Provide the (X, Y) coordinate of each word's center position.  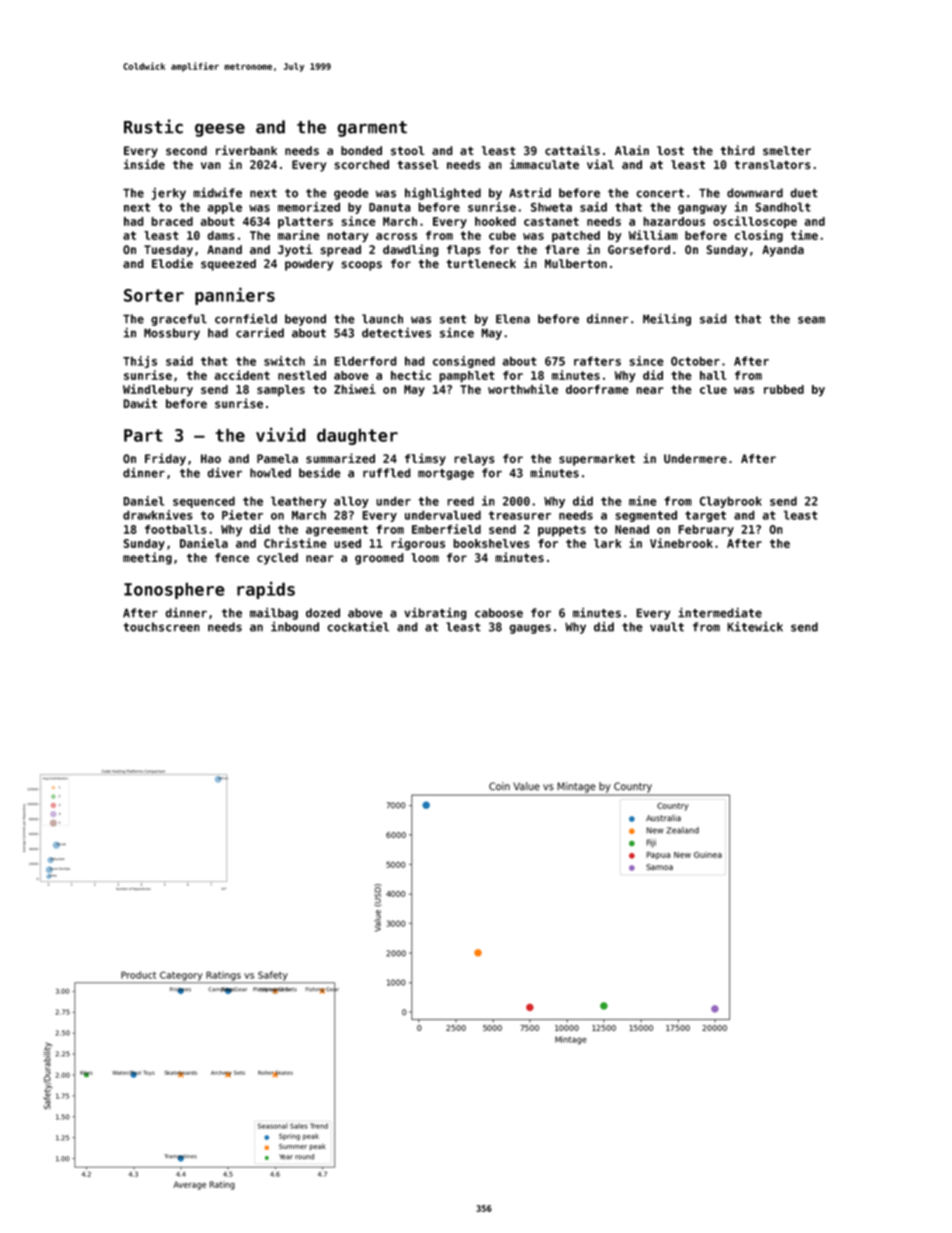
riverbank (246, 150)
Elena (513, 319)
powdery (309, 265)
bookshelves (491, 543)
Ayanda (783, 251)
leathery (299, 502)
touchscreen (161, 627)
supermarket (597, 460)
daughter (357, 436)
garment (372, 129)
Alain (632, 150)
